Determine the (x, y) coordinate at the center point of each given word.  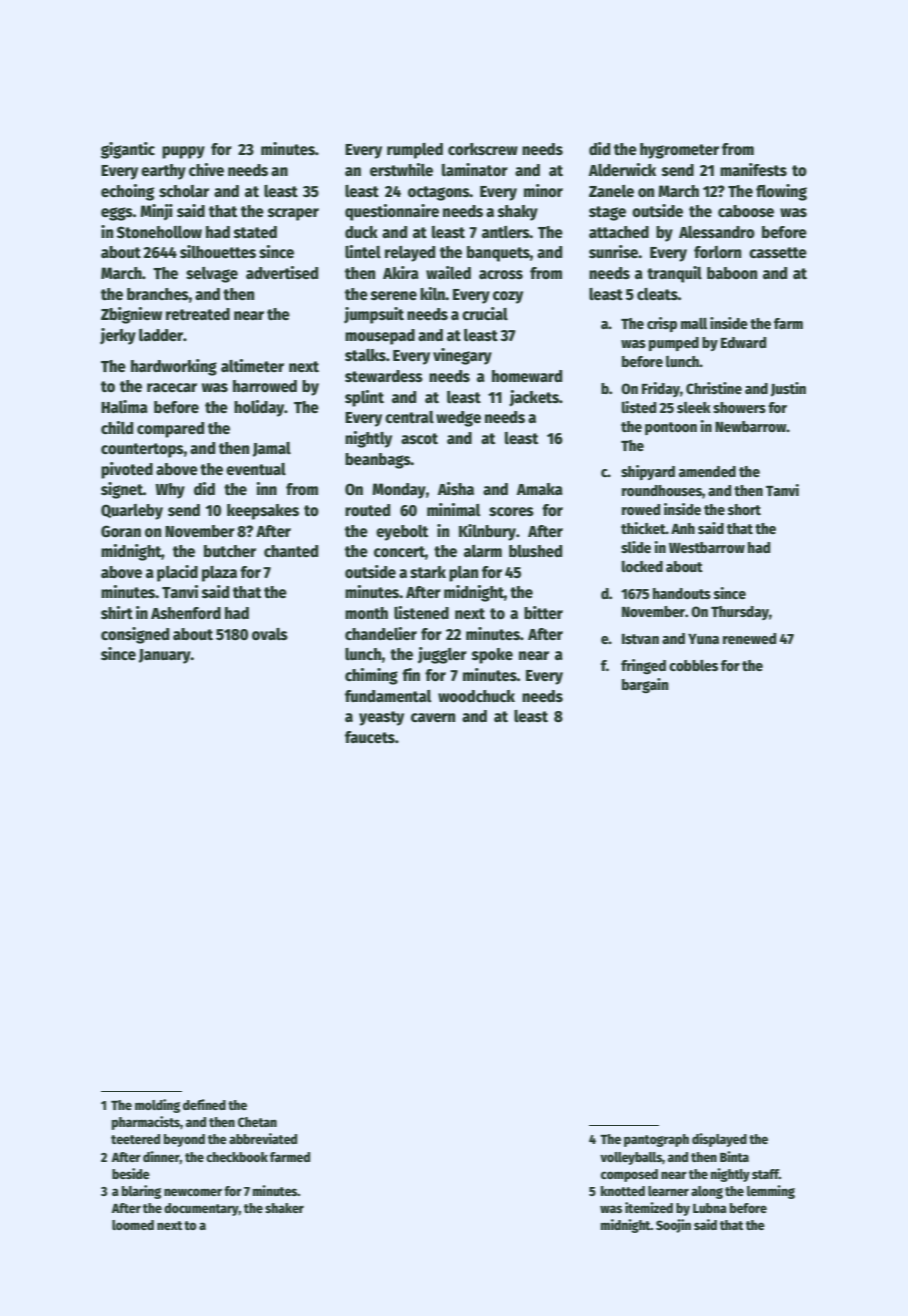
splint (364, 398)
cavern (433, 717)
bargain (645, 686)
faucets (370, 737)
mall (694, 323)
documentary (201, 1209)
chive (206, 170)
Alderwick (622, 170)
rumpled (415, 151)
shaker (284, 1208)
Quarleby (132, 512)
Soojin (673, 1226)
